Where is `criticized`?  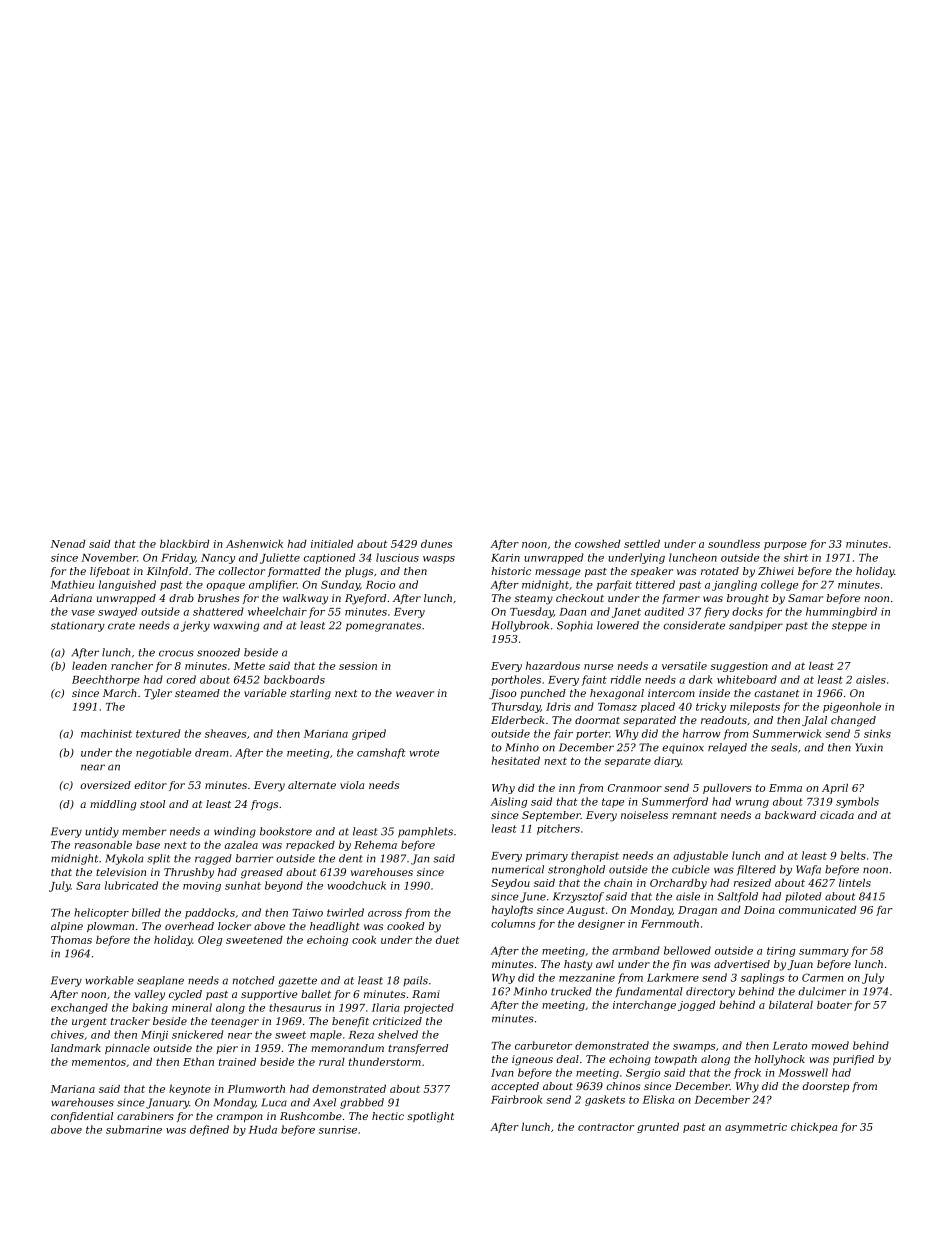
criticized is located at coordinates (397, 1021).
